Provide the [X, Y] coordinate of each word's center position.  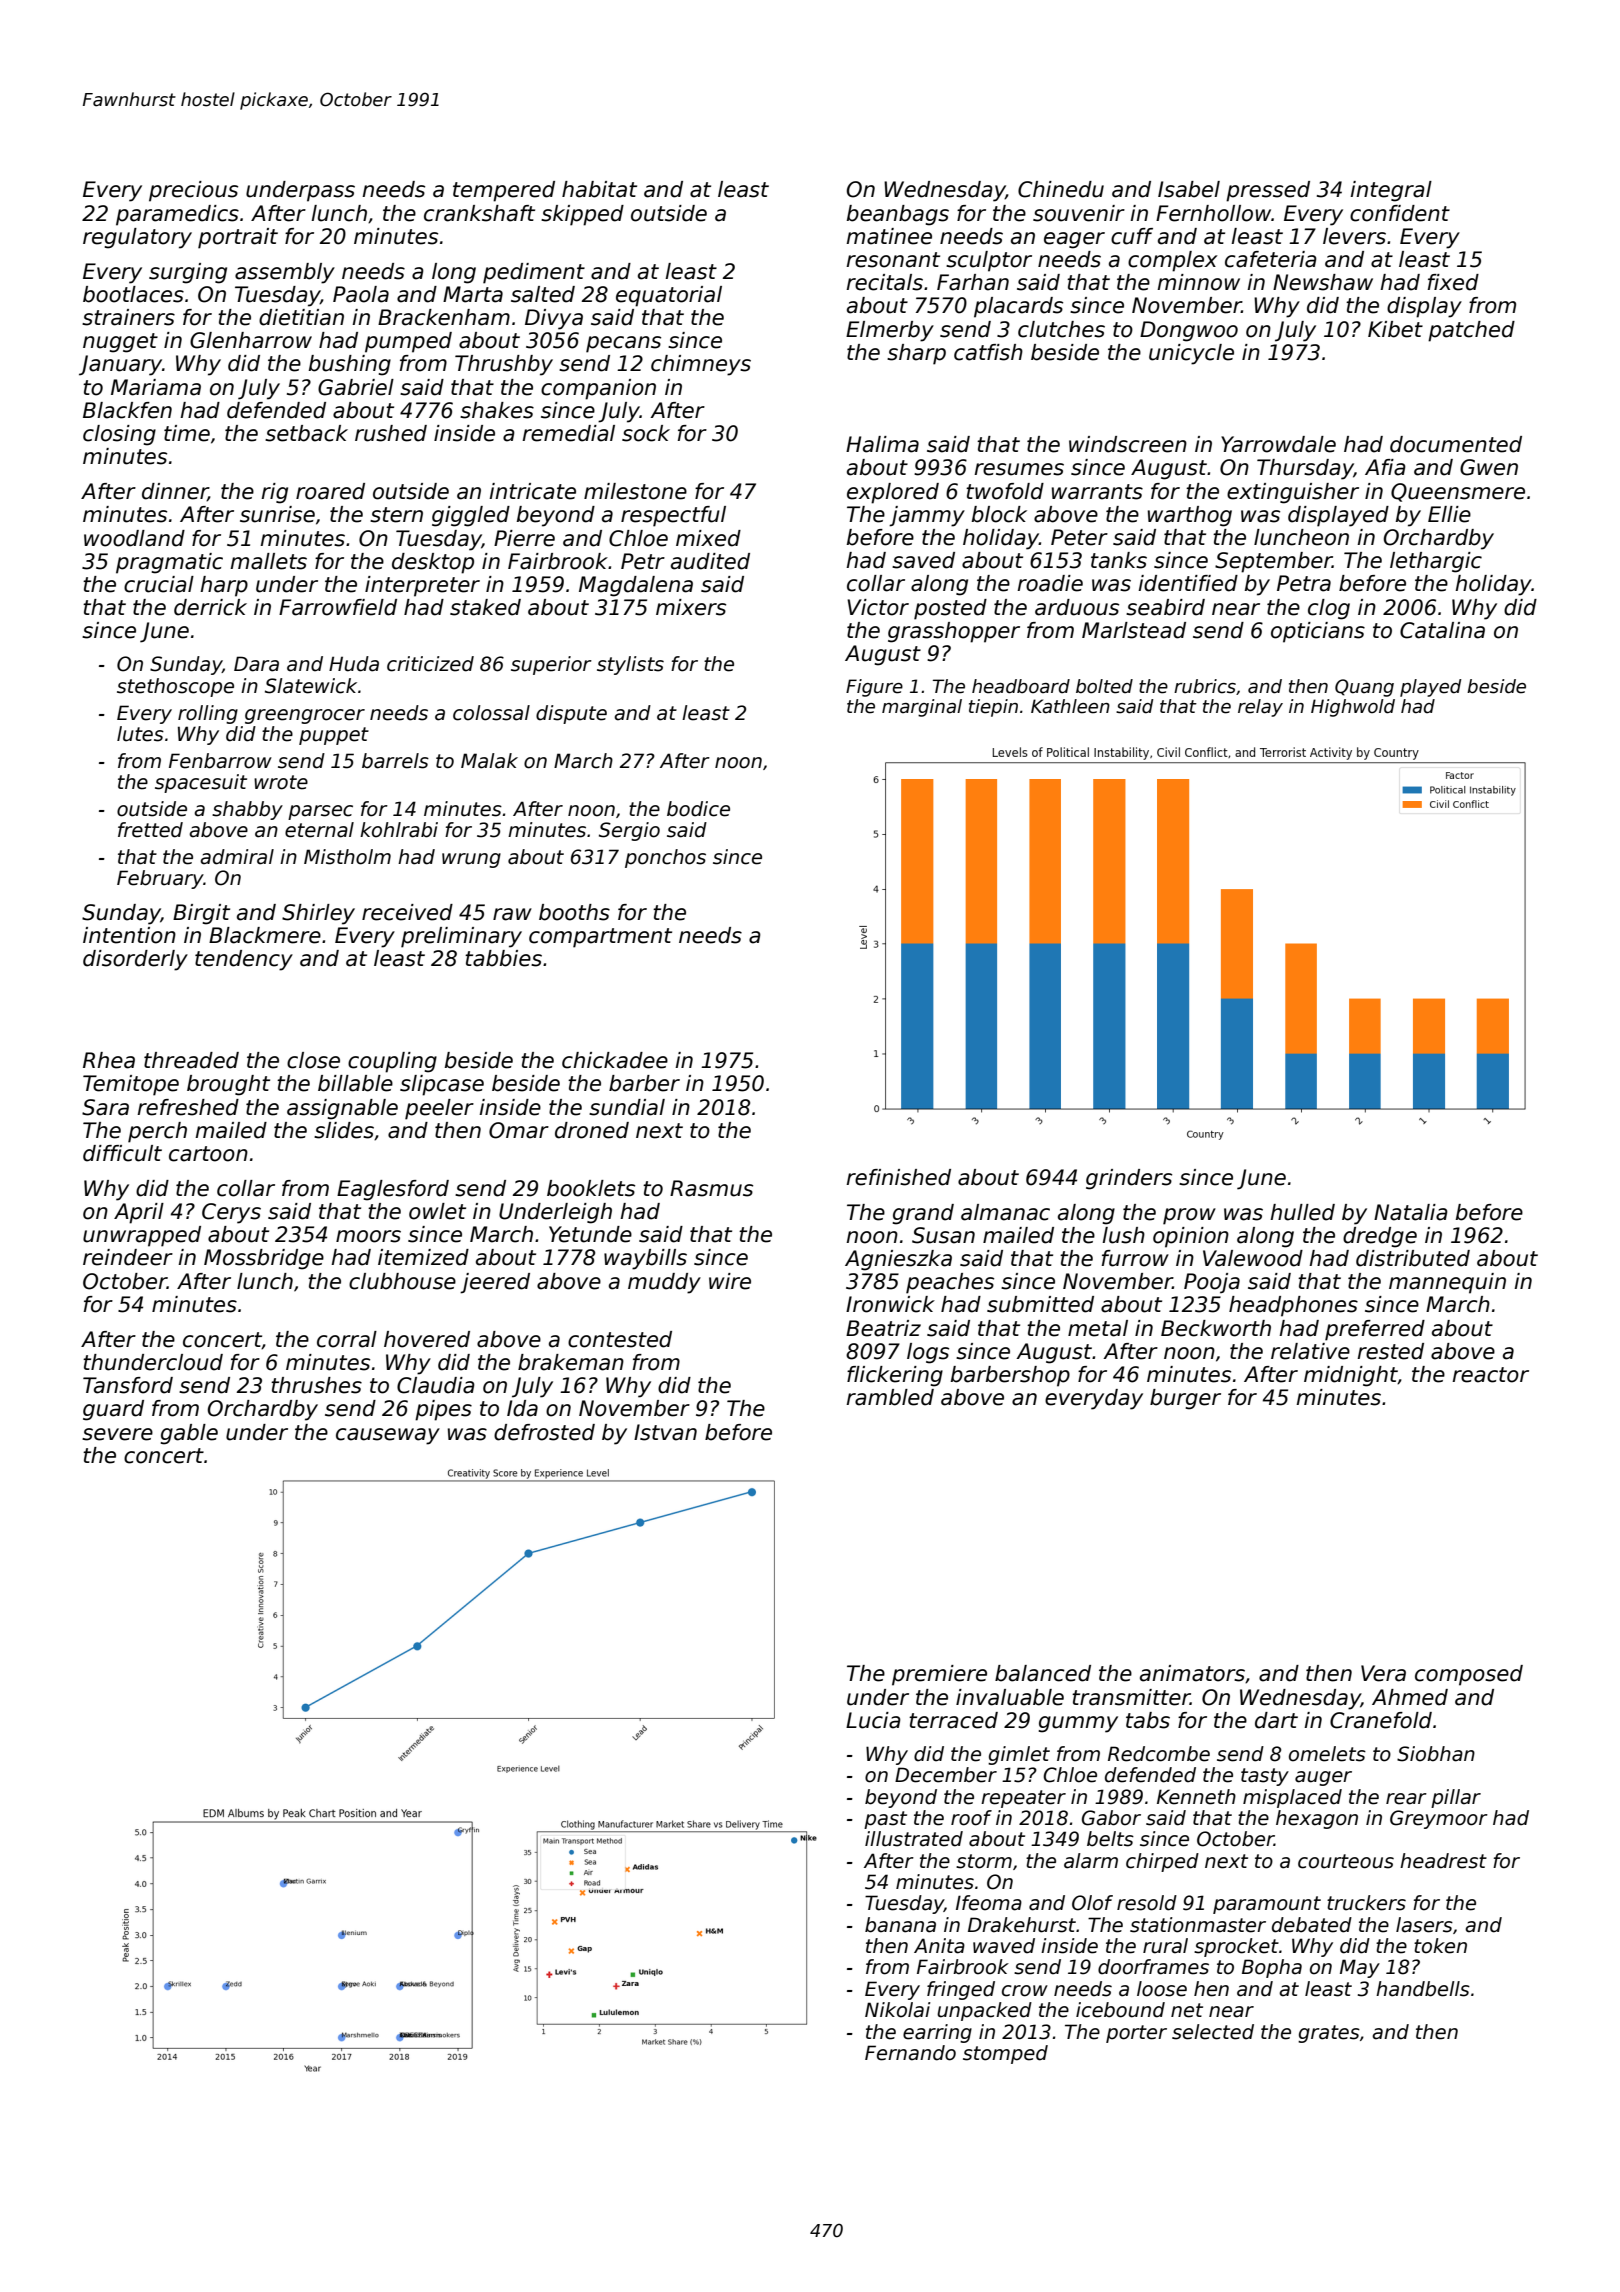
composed [1469, 1675]
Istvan [665, 1432]
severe [117, 1434]
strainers [128, 317]
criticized [430, 664]
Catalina [1442, 630]
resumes [1019, 469]
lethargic [1436, 562]
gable [189, 1434]
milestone [635, 491]
